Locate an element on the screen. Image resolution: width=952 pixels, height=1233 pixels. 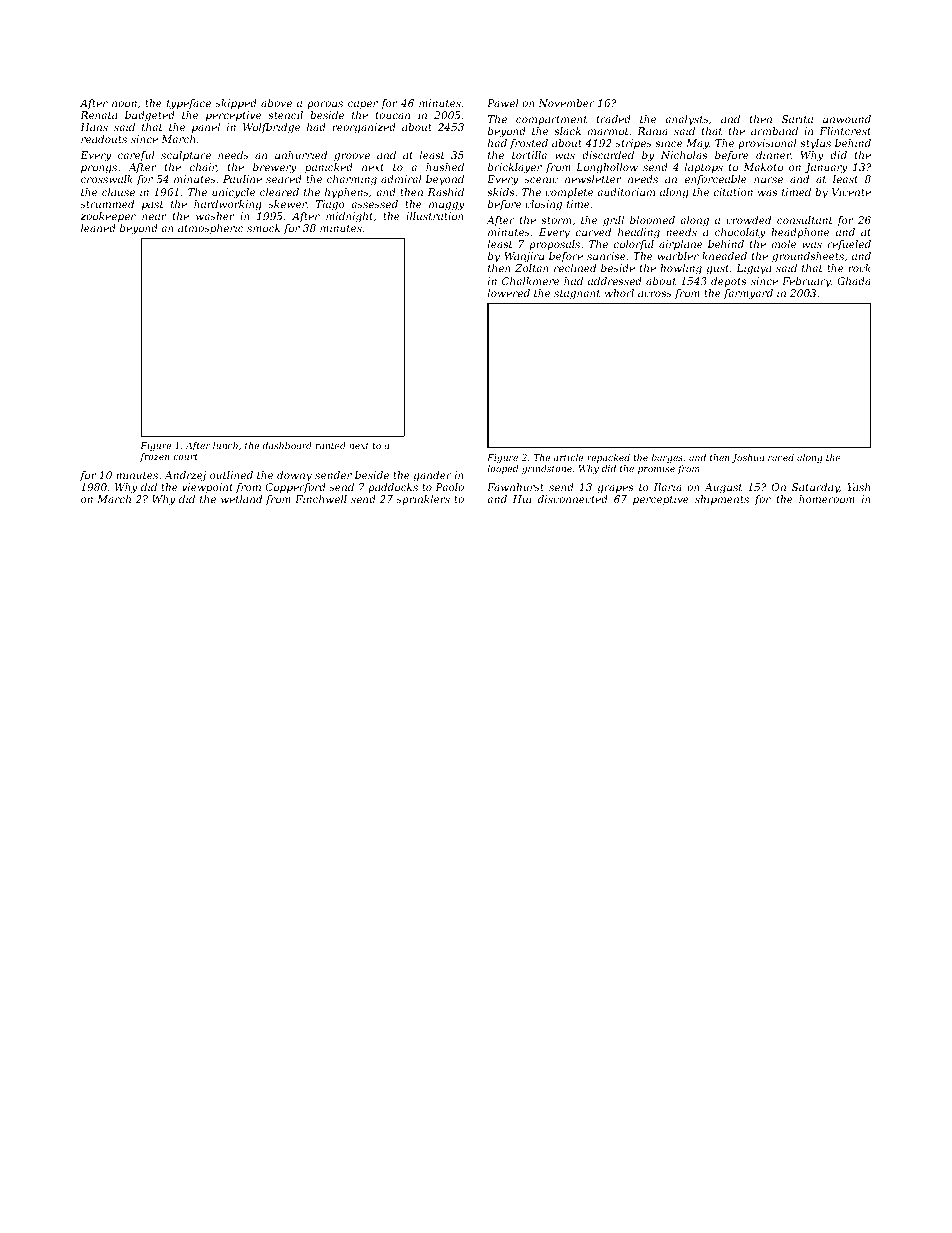
muggy is located at coordinates (447, 206).
